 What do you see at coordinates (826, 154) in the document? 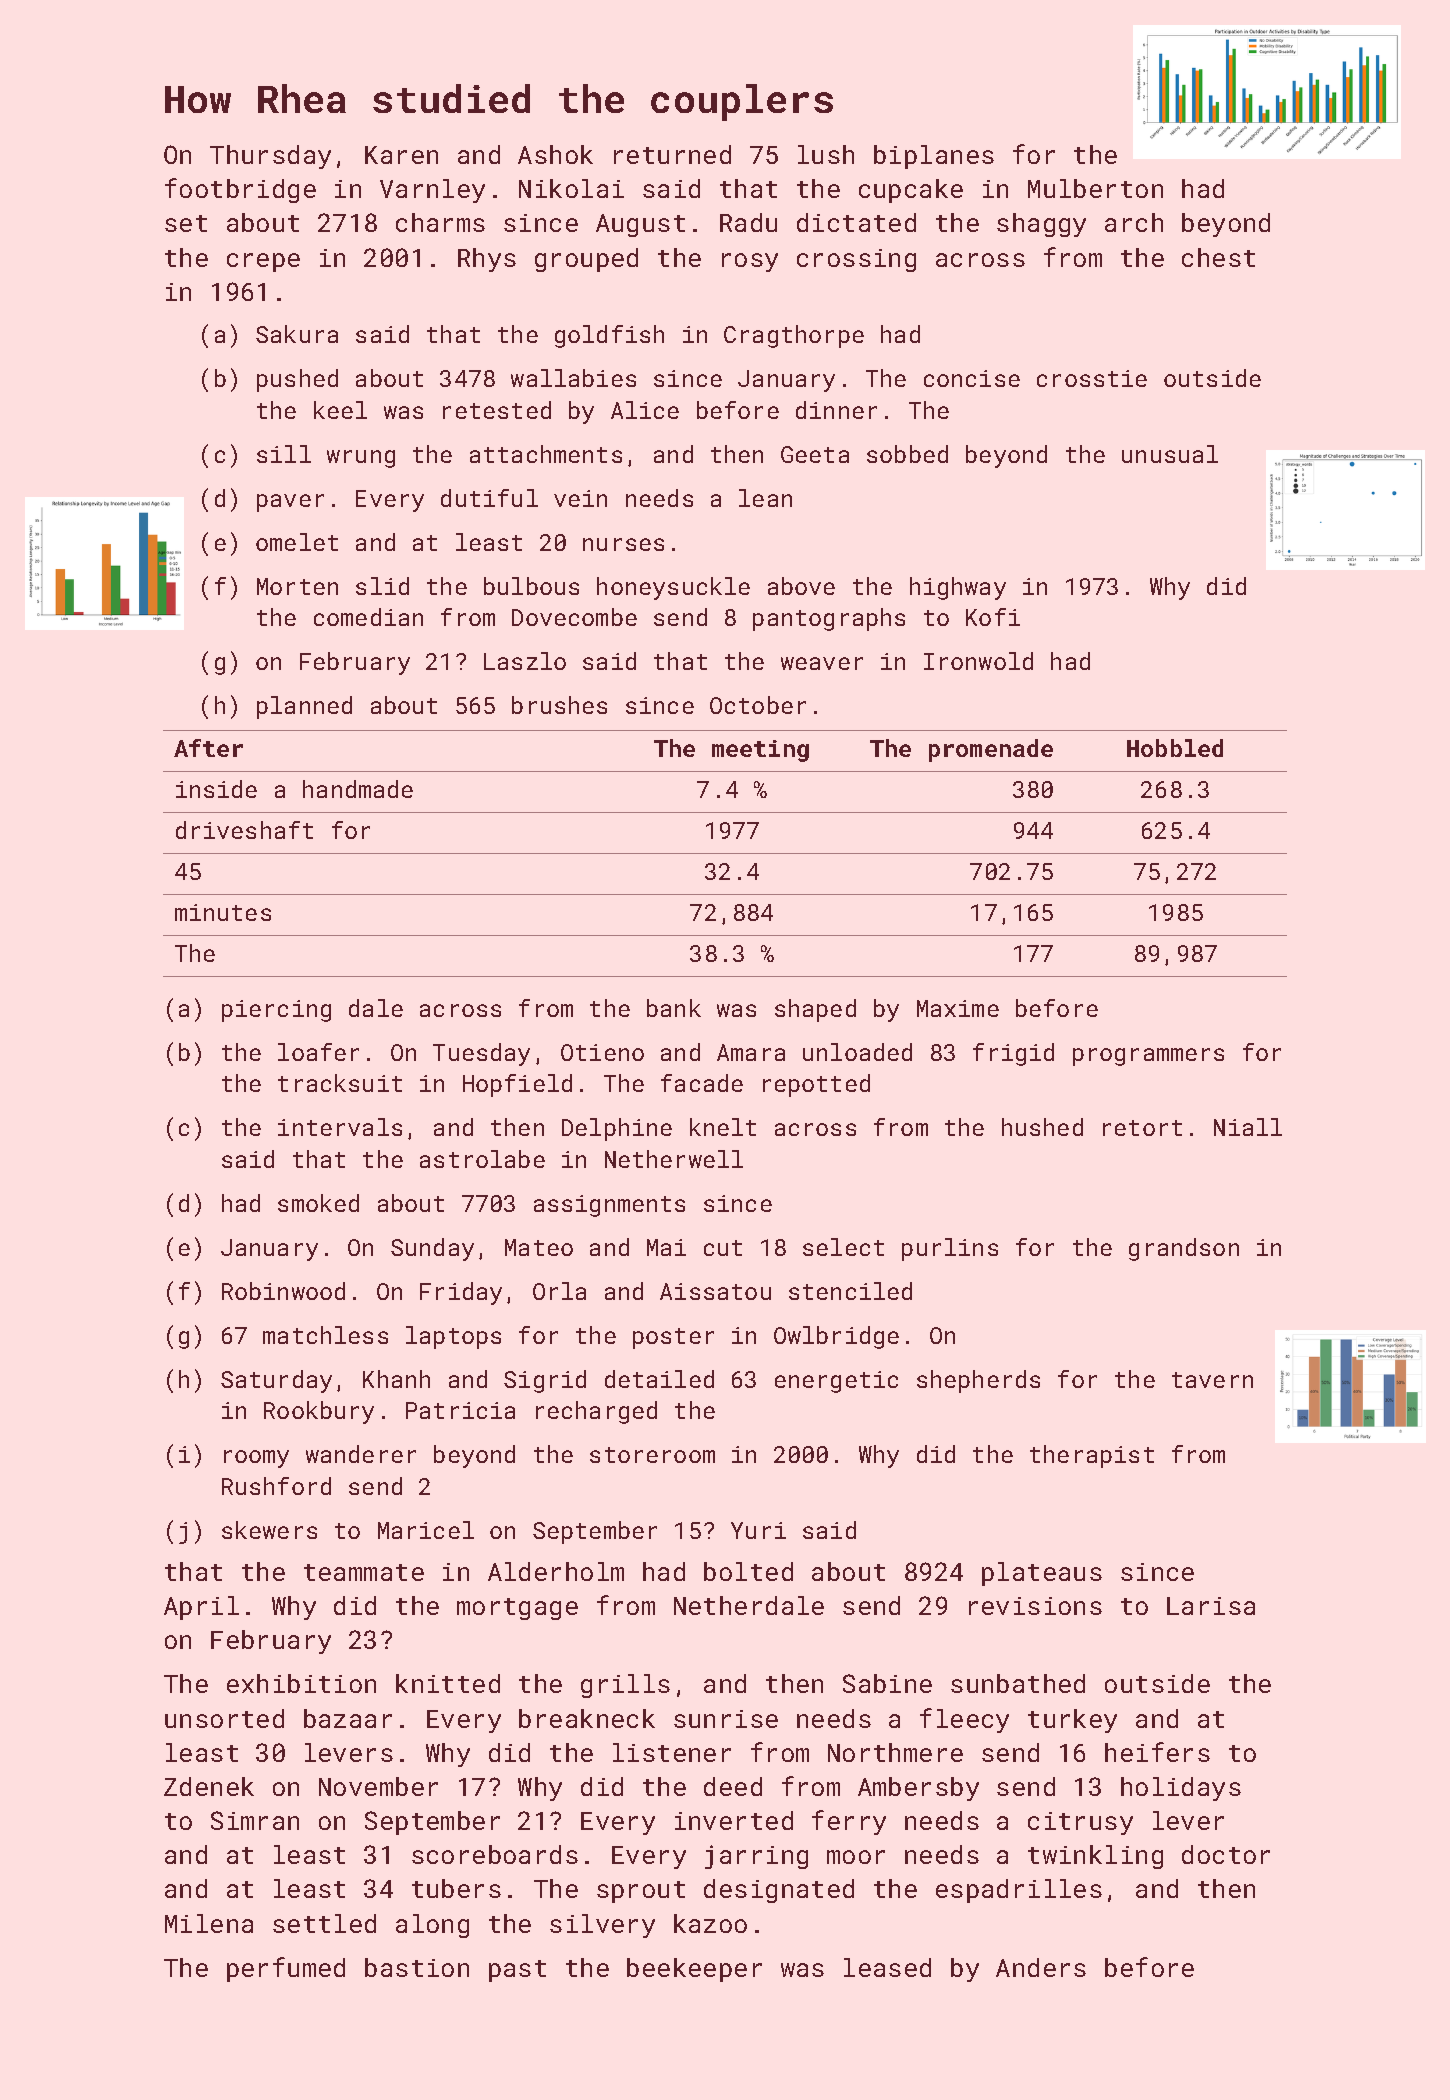
I see `lush` at bounding box center [826, 154].
